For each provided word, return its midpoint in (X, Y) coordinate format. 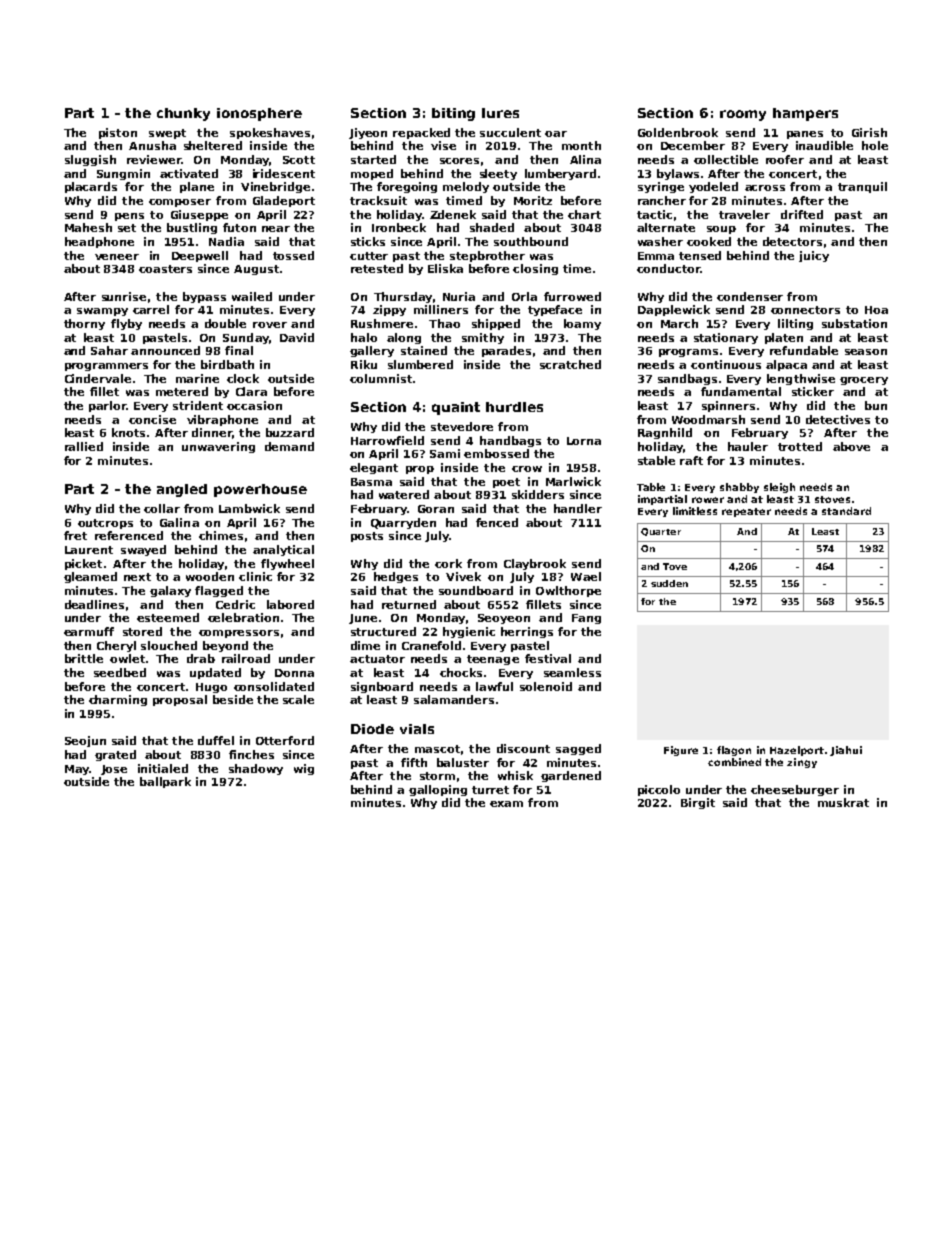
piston (118, 133)
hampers (805, 114)
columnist (381, 378)
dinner (212, 432)
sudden (669, 583)
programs (688, 353)
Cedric (235, 604)
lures (500, 113)
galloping (438, 790)
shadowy (256, 769)
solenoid (546, 686)
